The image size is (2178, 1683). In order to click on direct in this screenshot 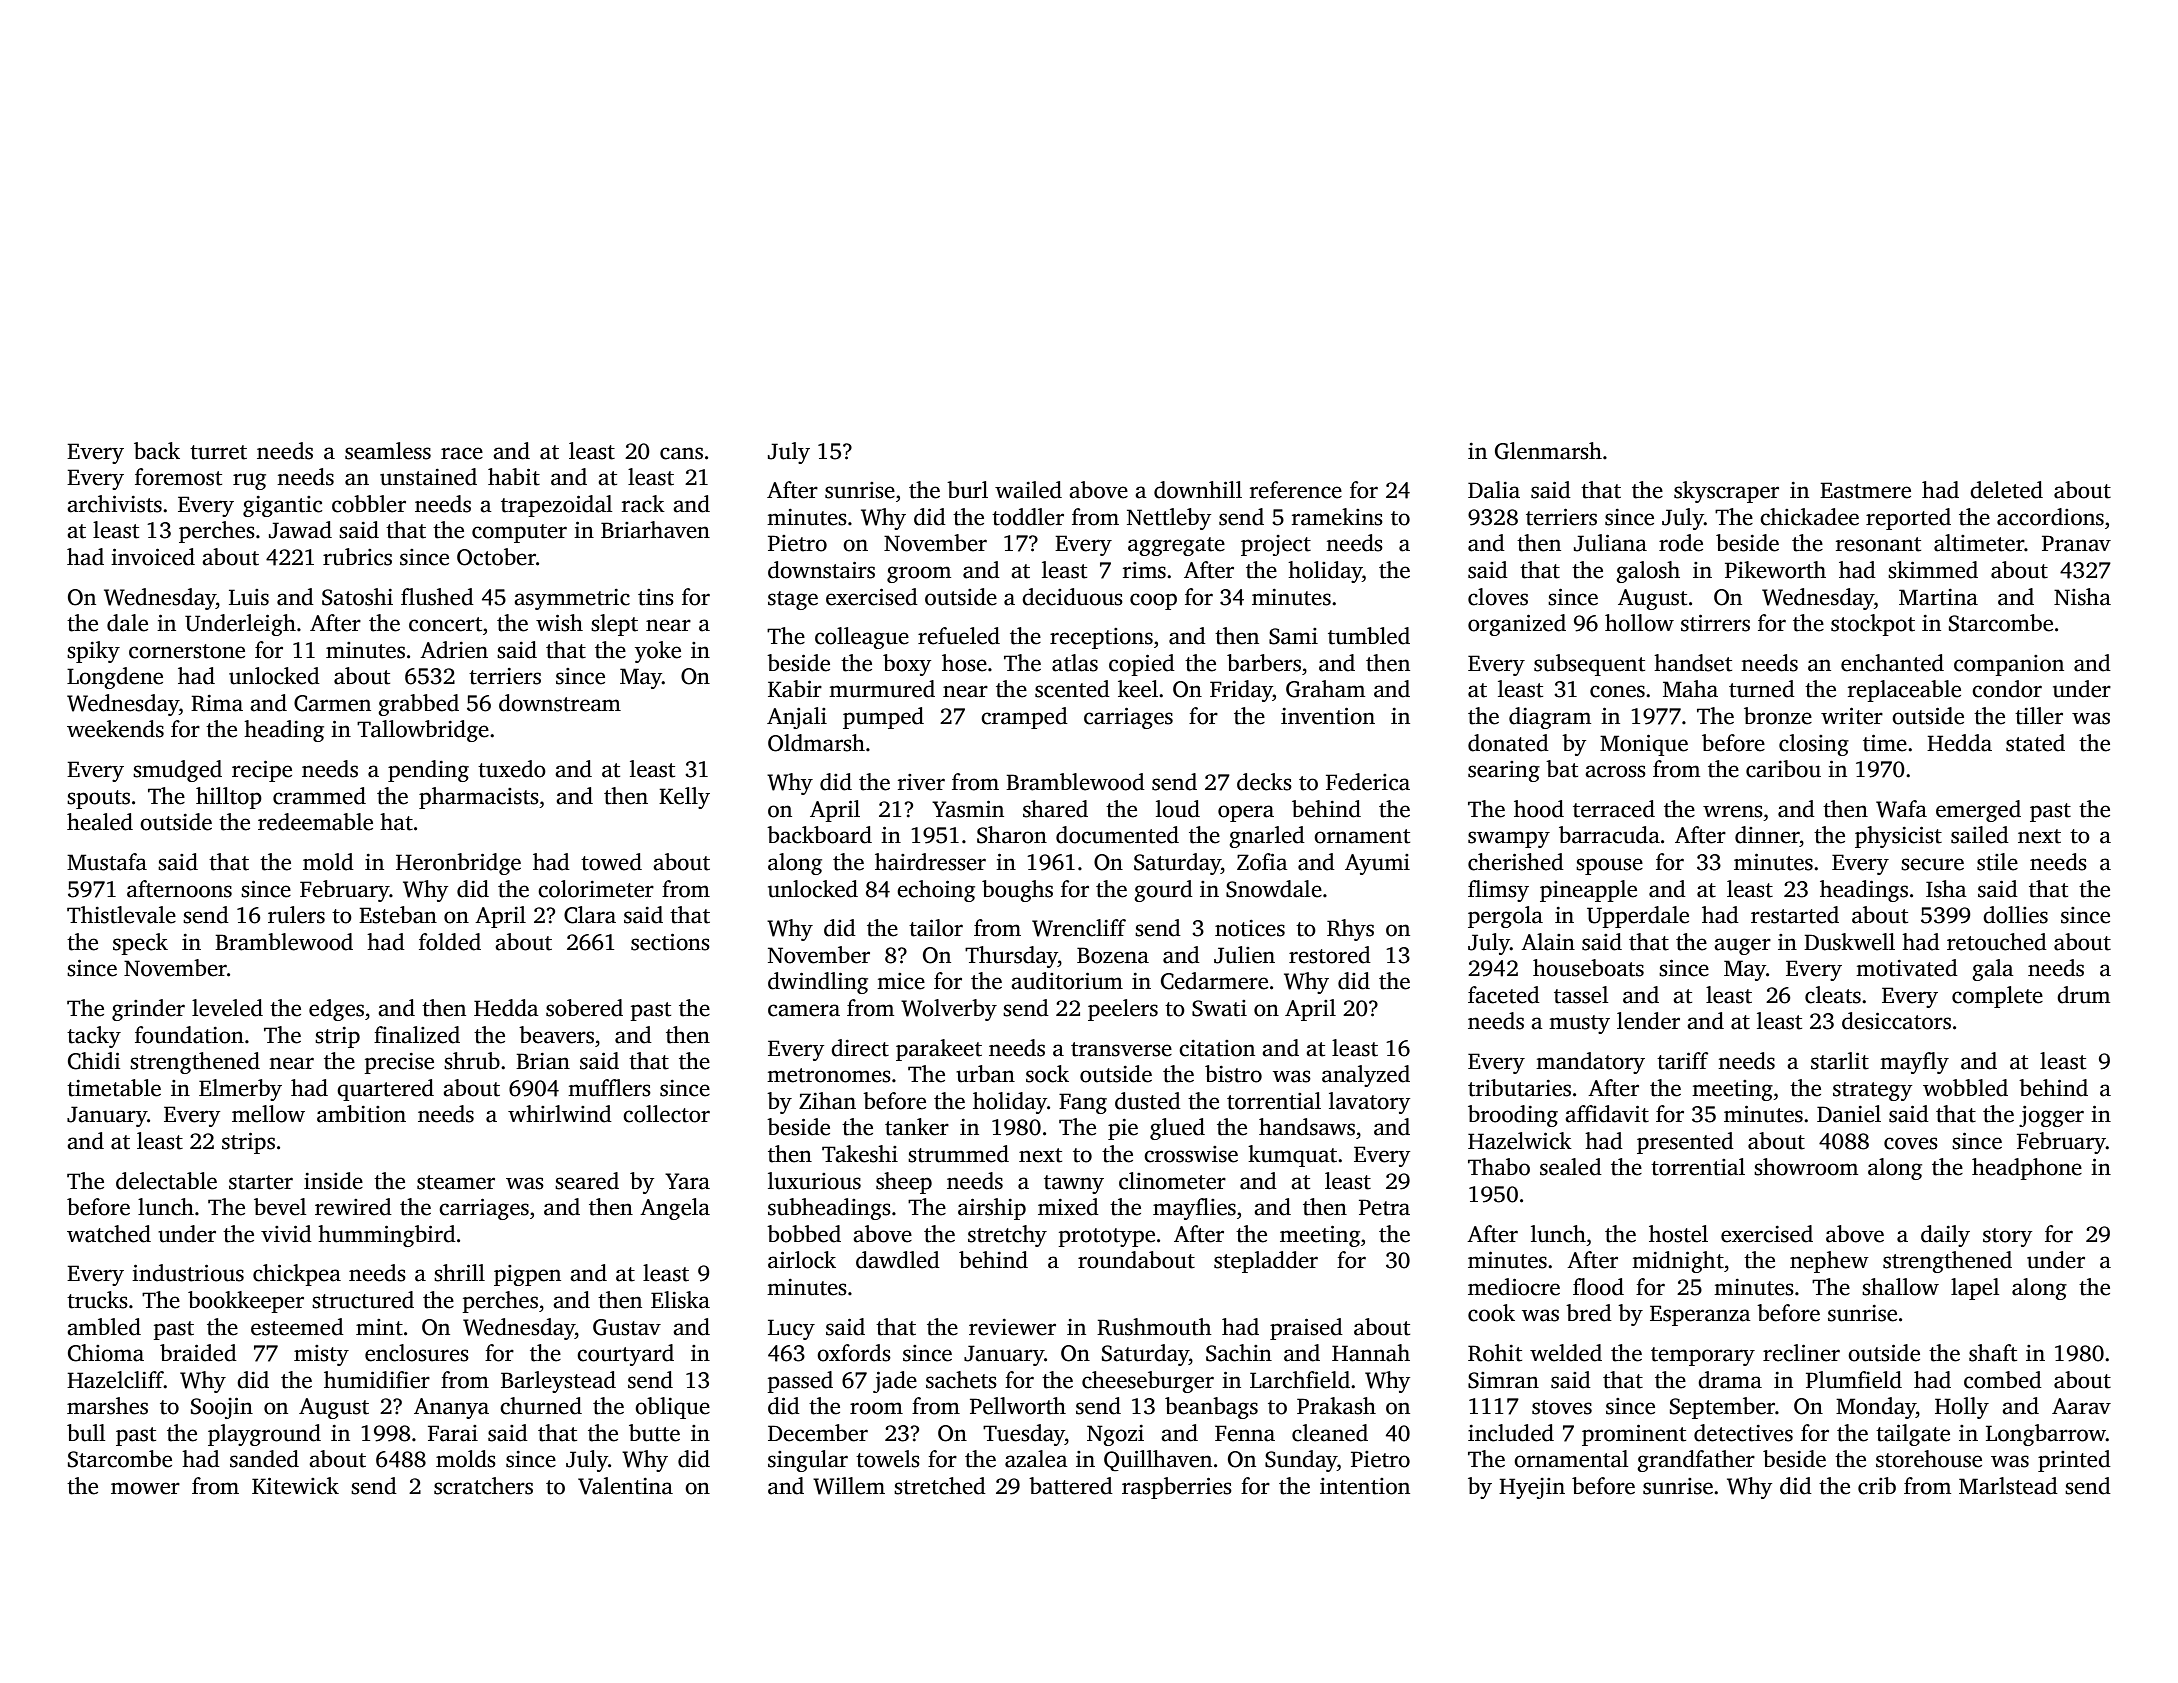, I will do `click(860, 1048)`.
